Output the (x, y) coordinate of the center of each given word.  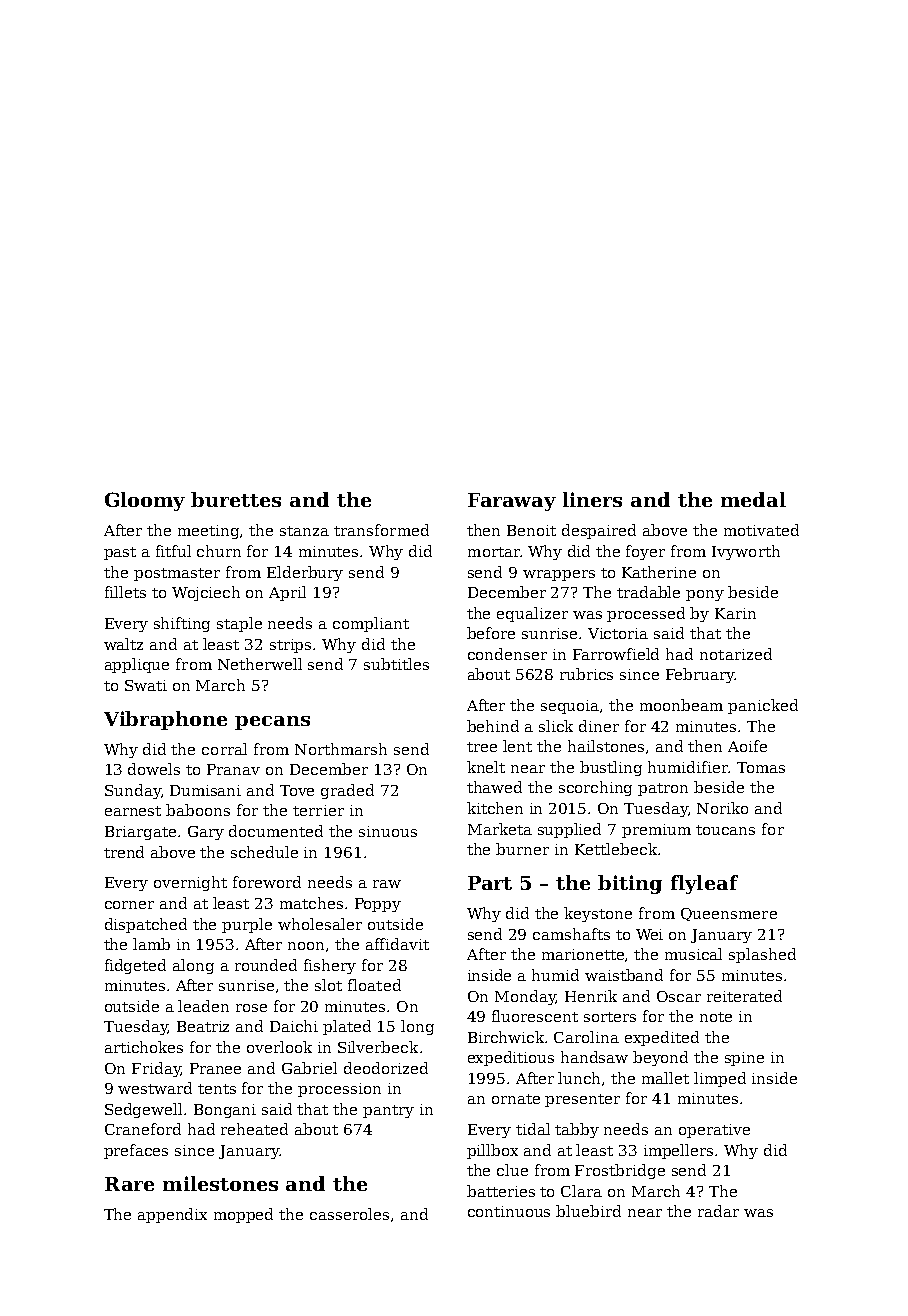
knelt (486, 767)
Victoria (618, 633)
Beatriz (203, 1026)
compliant (371, 624)
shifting (182, 624)
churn (219, 551)
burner (522, 849)
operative (714, 1131)
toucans (725, 830)
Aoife (747, 746)
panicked (763, 706)
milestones (220, 1183)
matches (311, 903)
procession (339, 1090)
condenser (507, 654)
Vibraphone (165, 720)
